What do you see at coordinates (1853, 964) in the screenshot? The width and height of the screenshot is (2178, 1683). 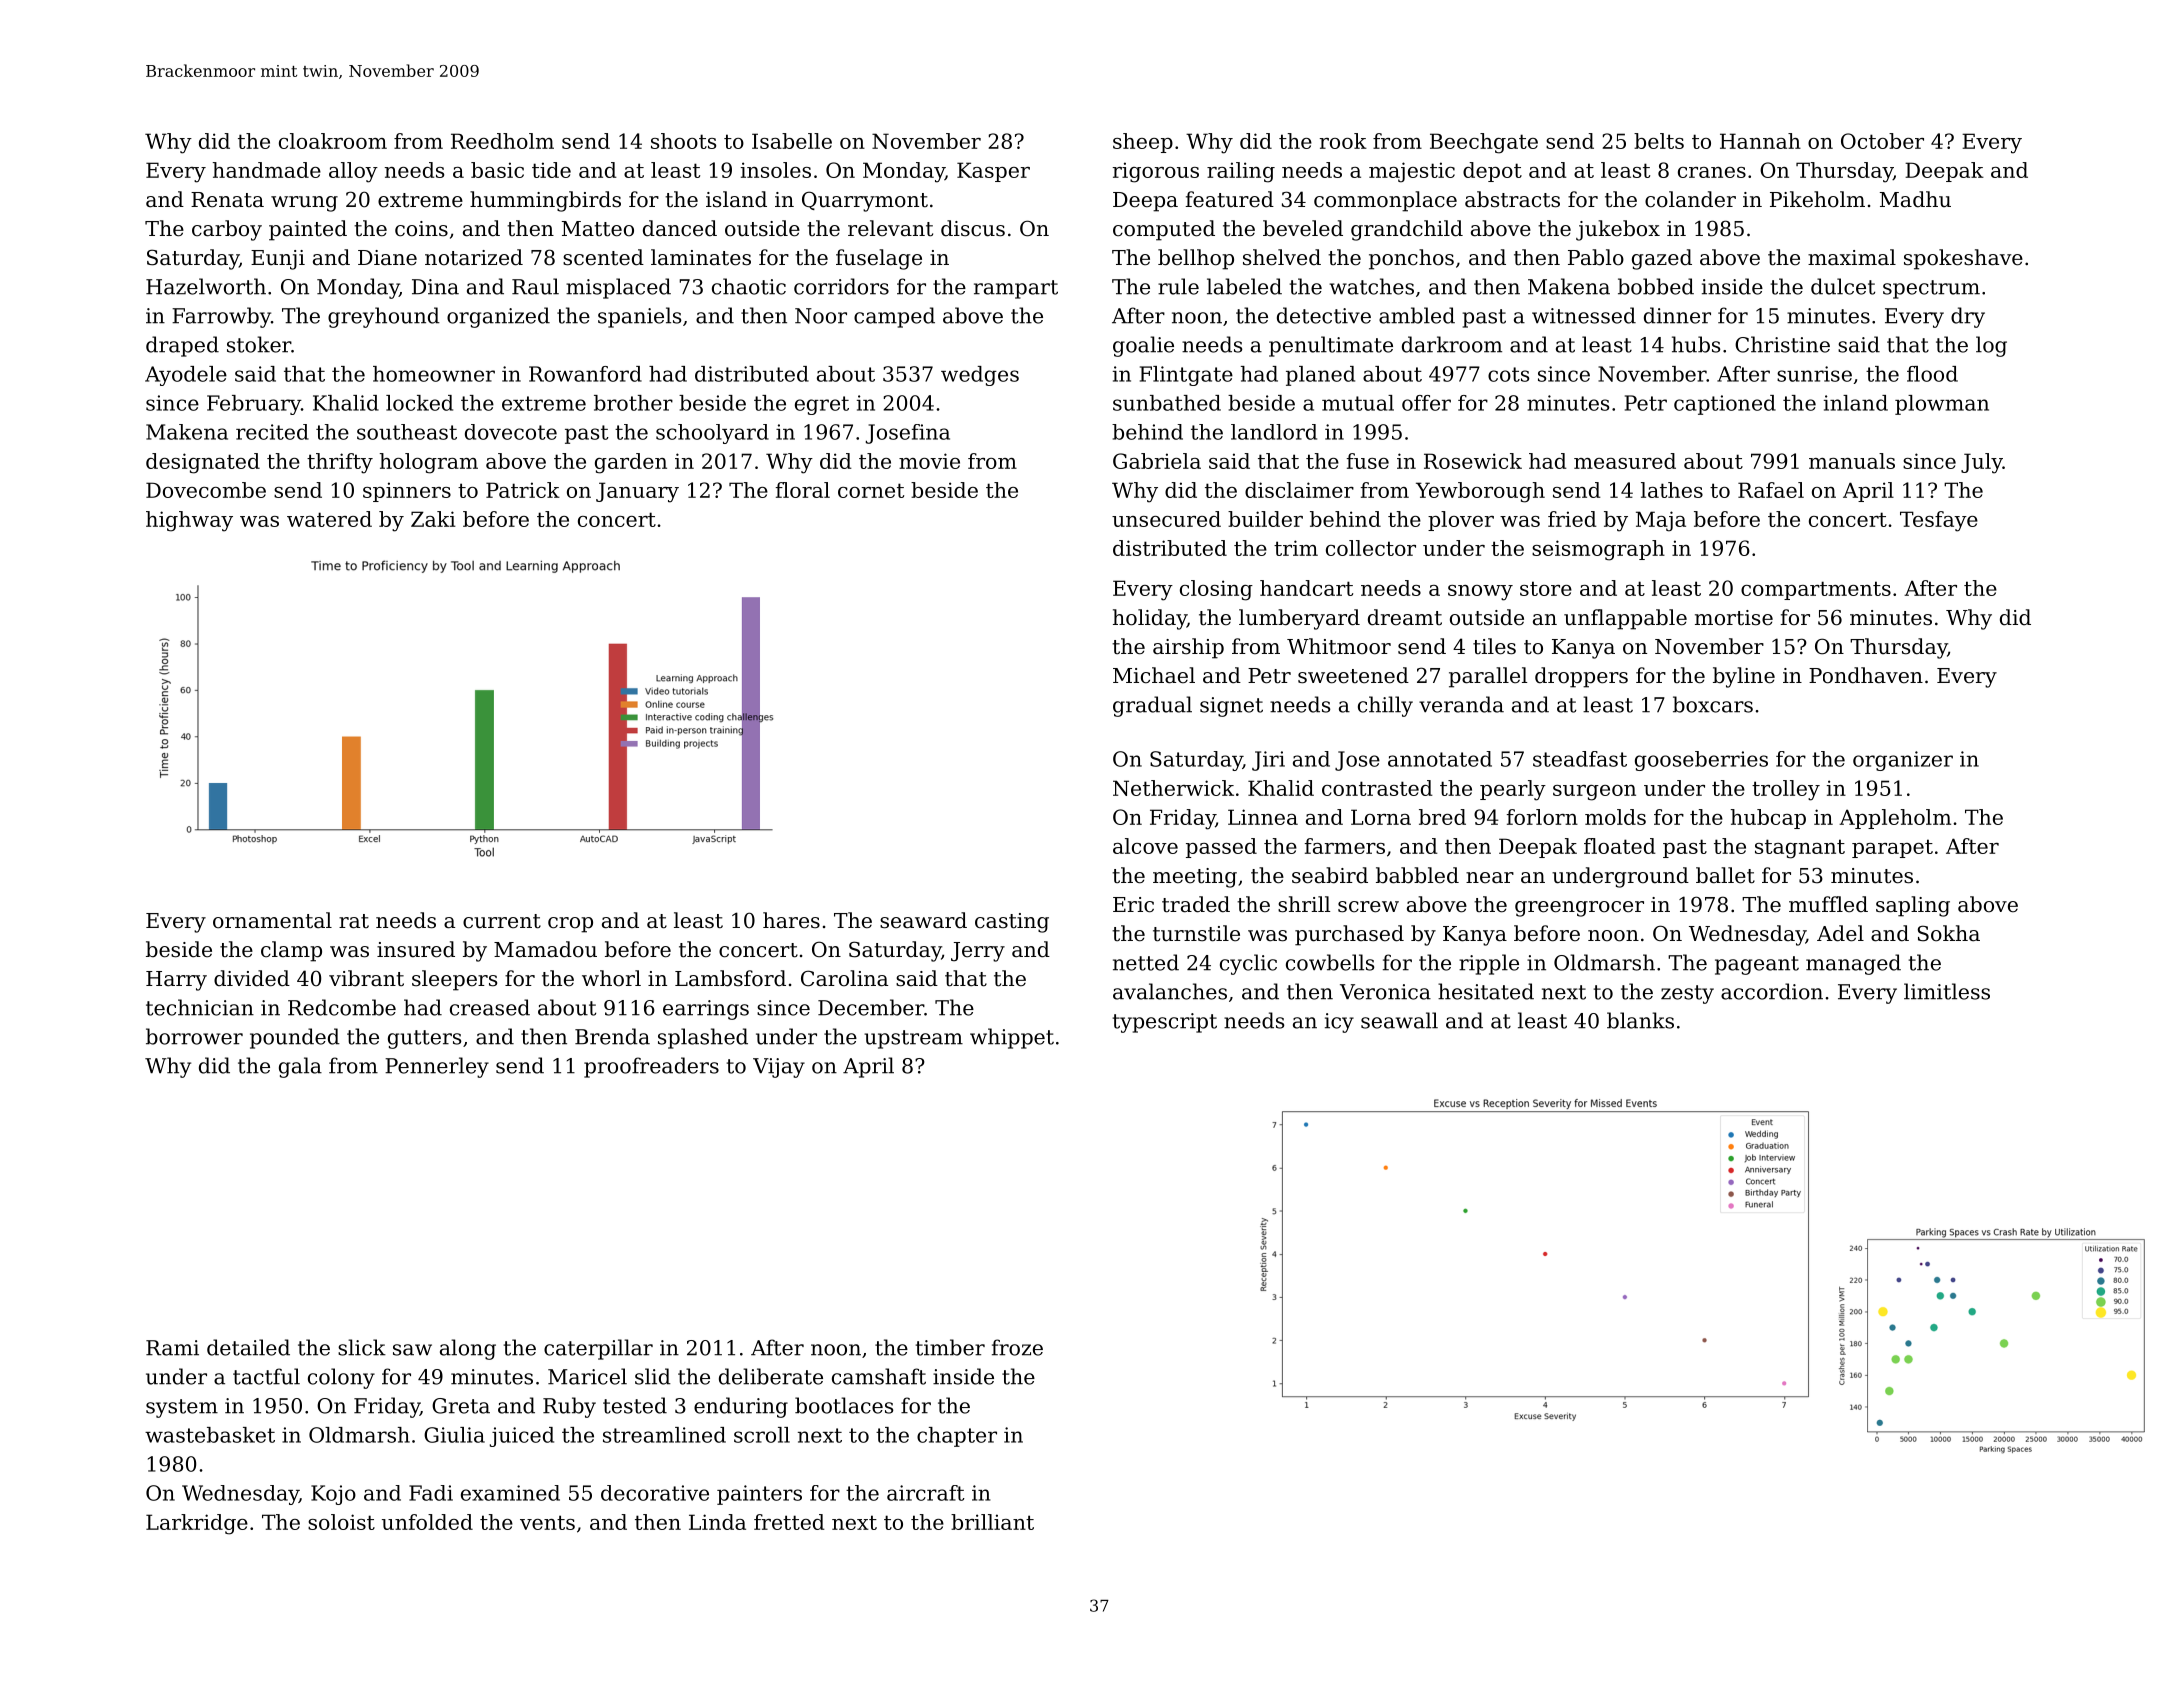 I see `managed` at bounding box center [1853, 964].
